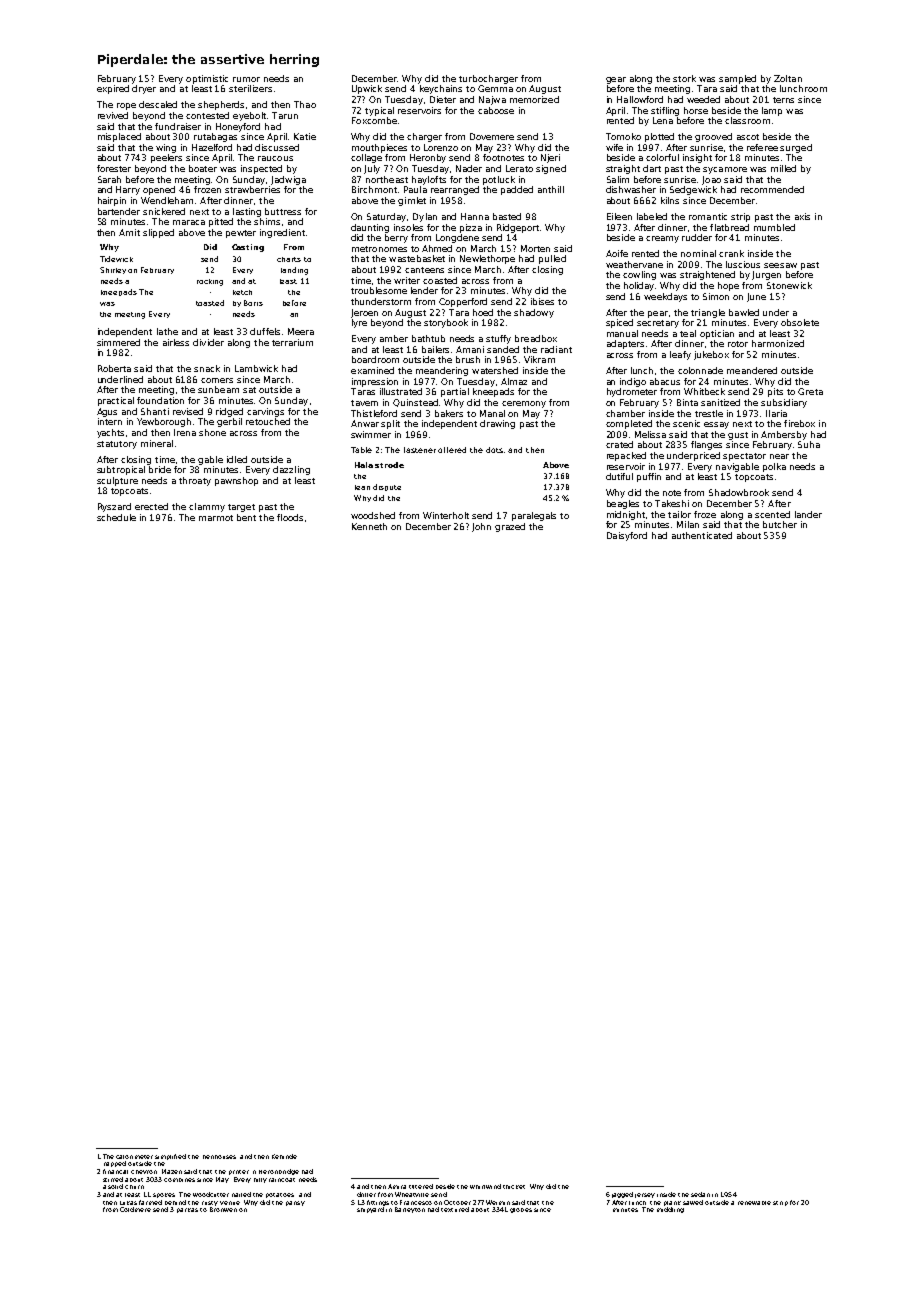 This screenshot has height=1308, width=924. What do you see at coordinates (370, 1210) in the screenshot?
I see `shipyard` at bounding box center [370, 1210].
